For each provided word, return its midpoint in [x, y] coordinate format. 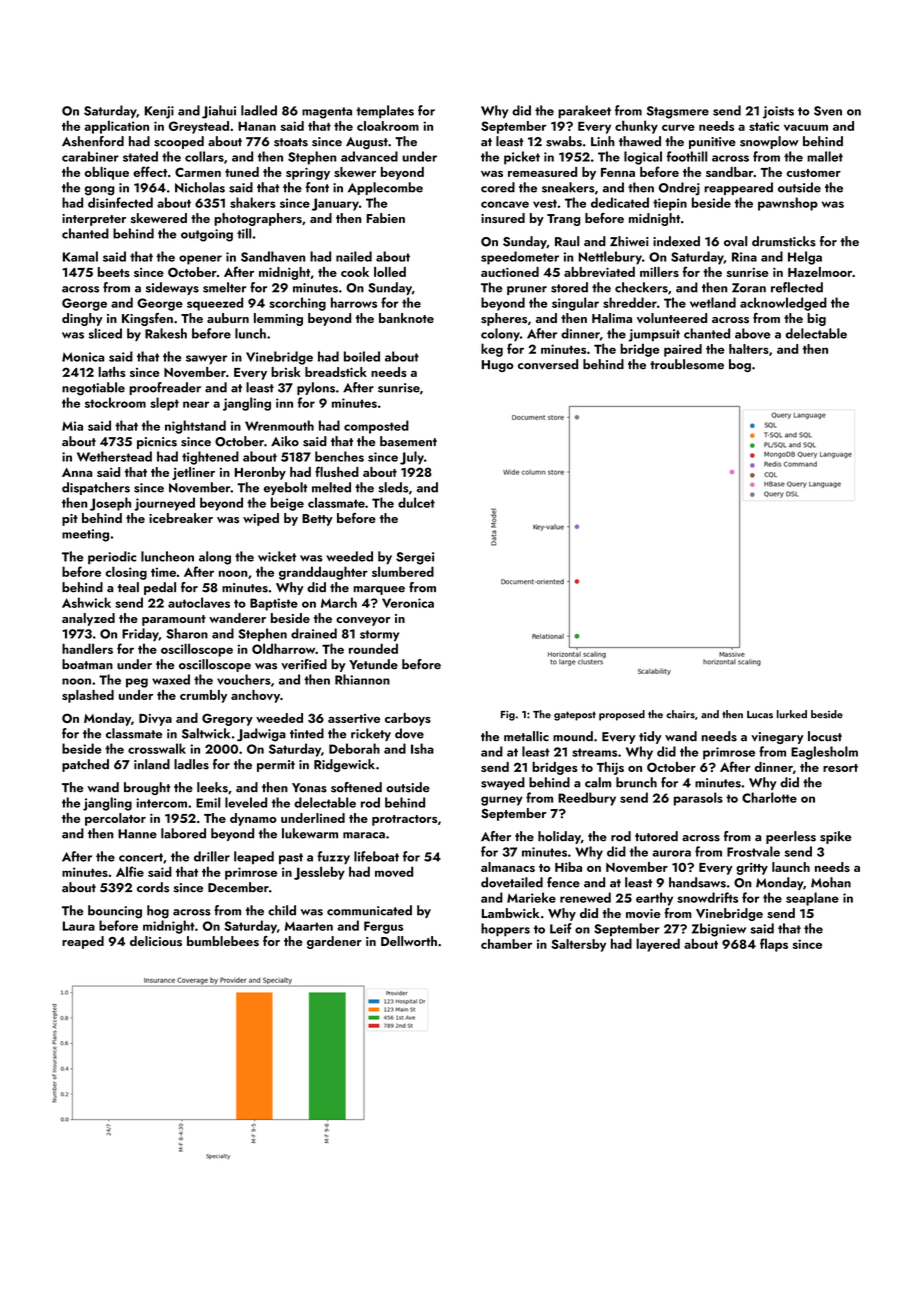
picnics [157, 443]
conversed [548, 364]
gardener [334, 942]
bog [740, 365]
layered [658, 945]
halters [749, 349]
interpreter [94, 220]
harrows [354, 302]
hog [158, 912]
